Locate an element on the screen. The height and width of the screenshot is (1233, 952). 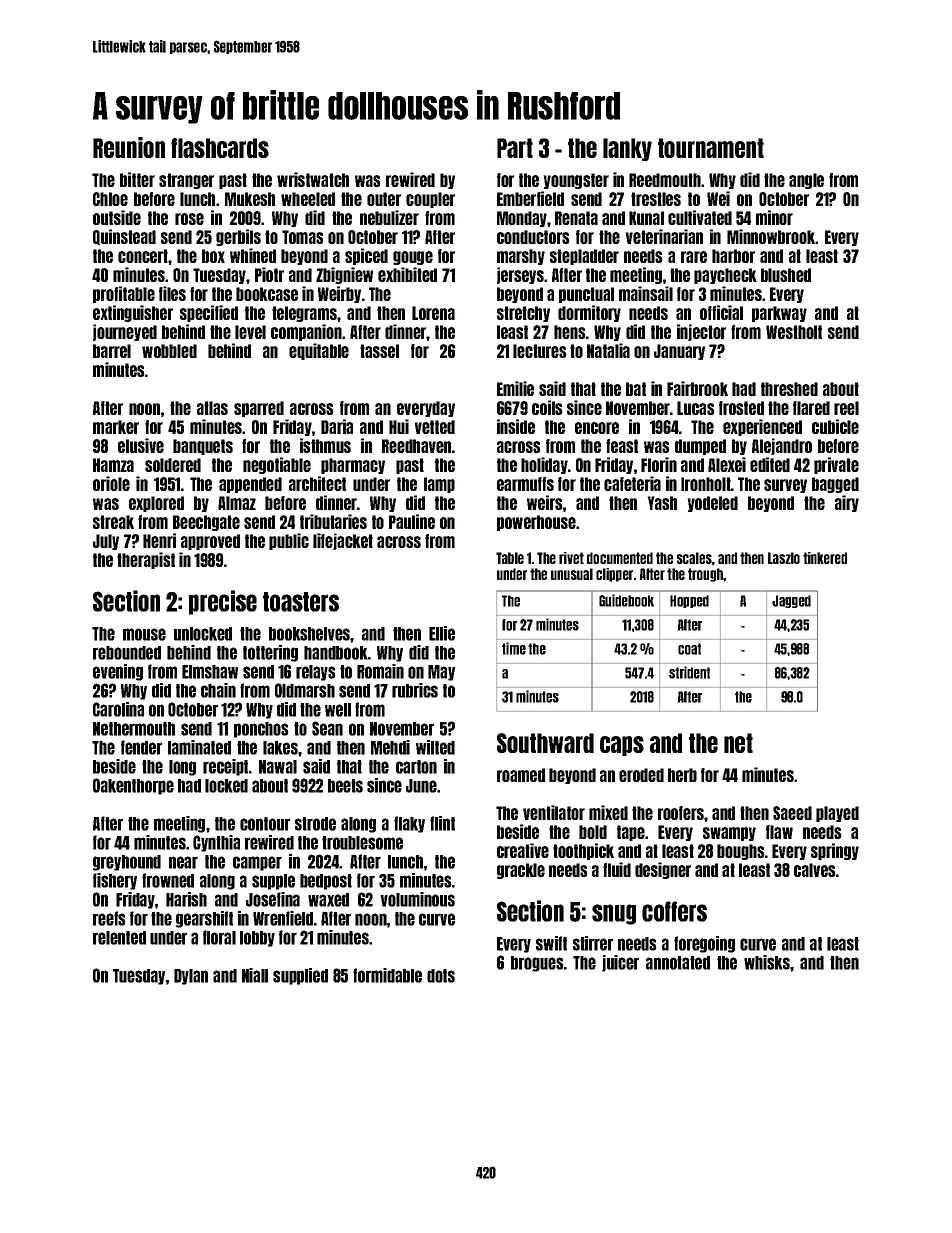
supple is located at coordinates (273, 882).
